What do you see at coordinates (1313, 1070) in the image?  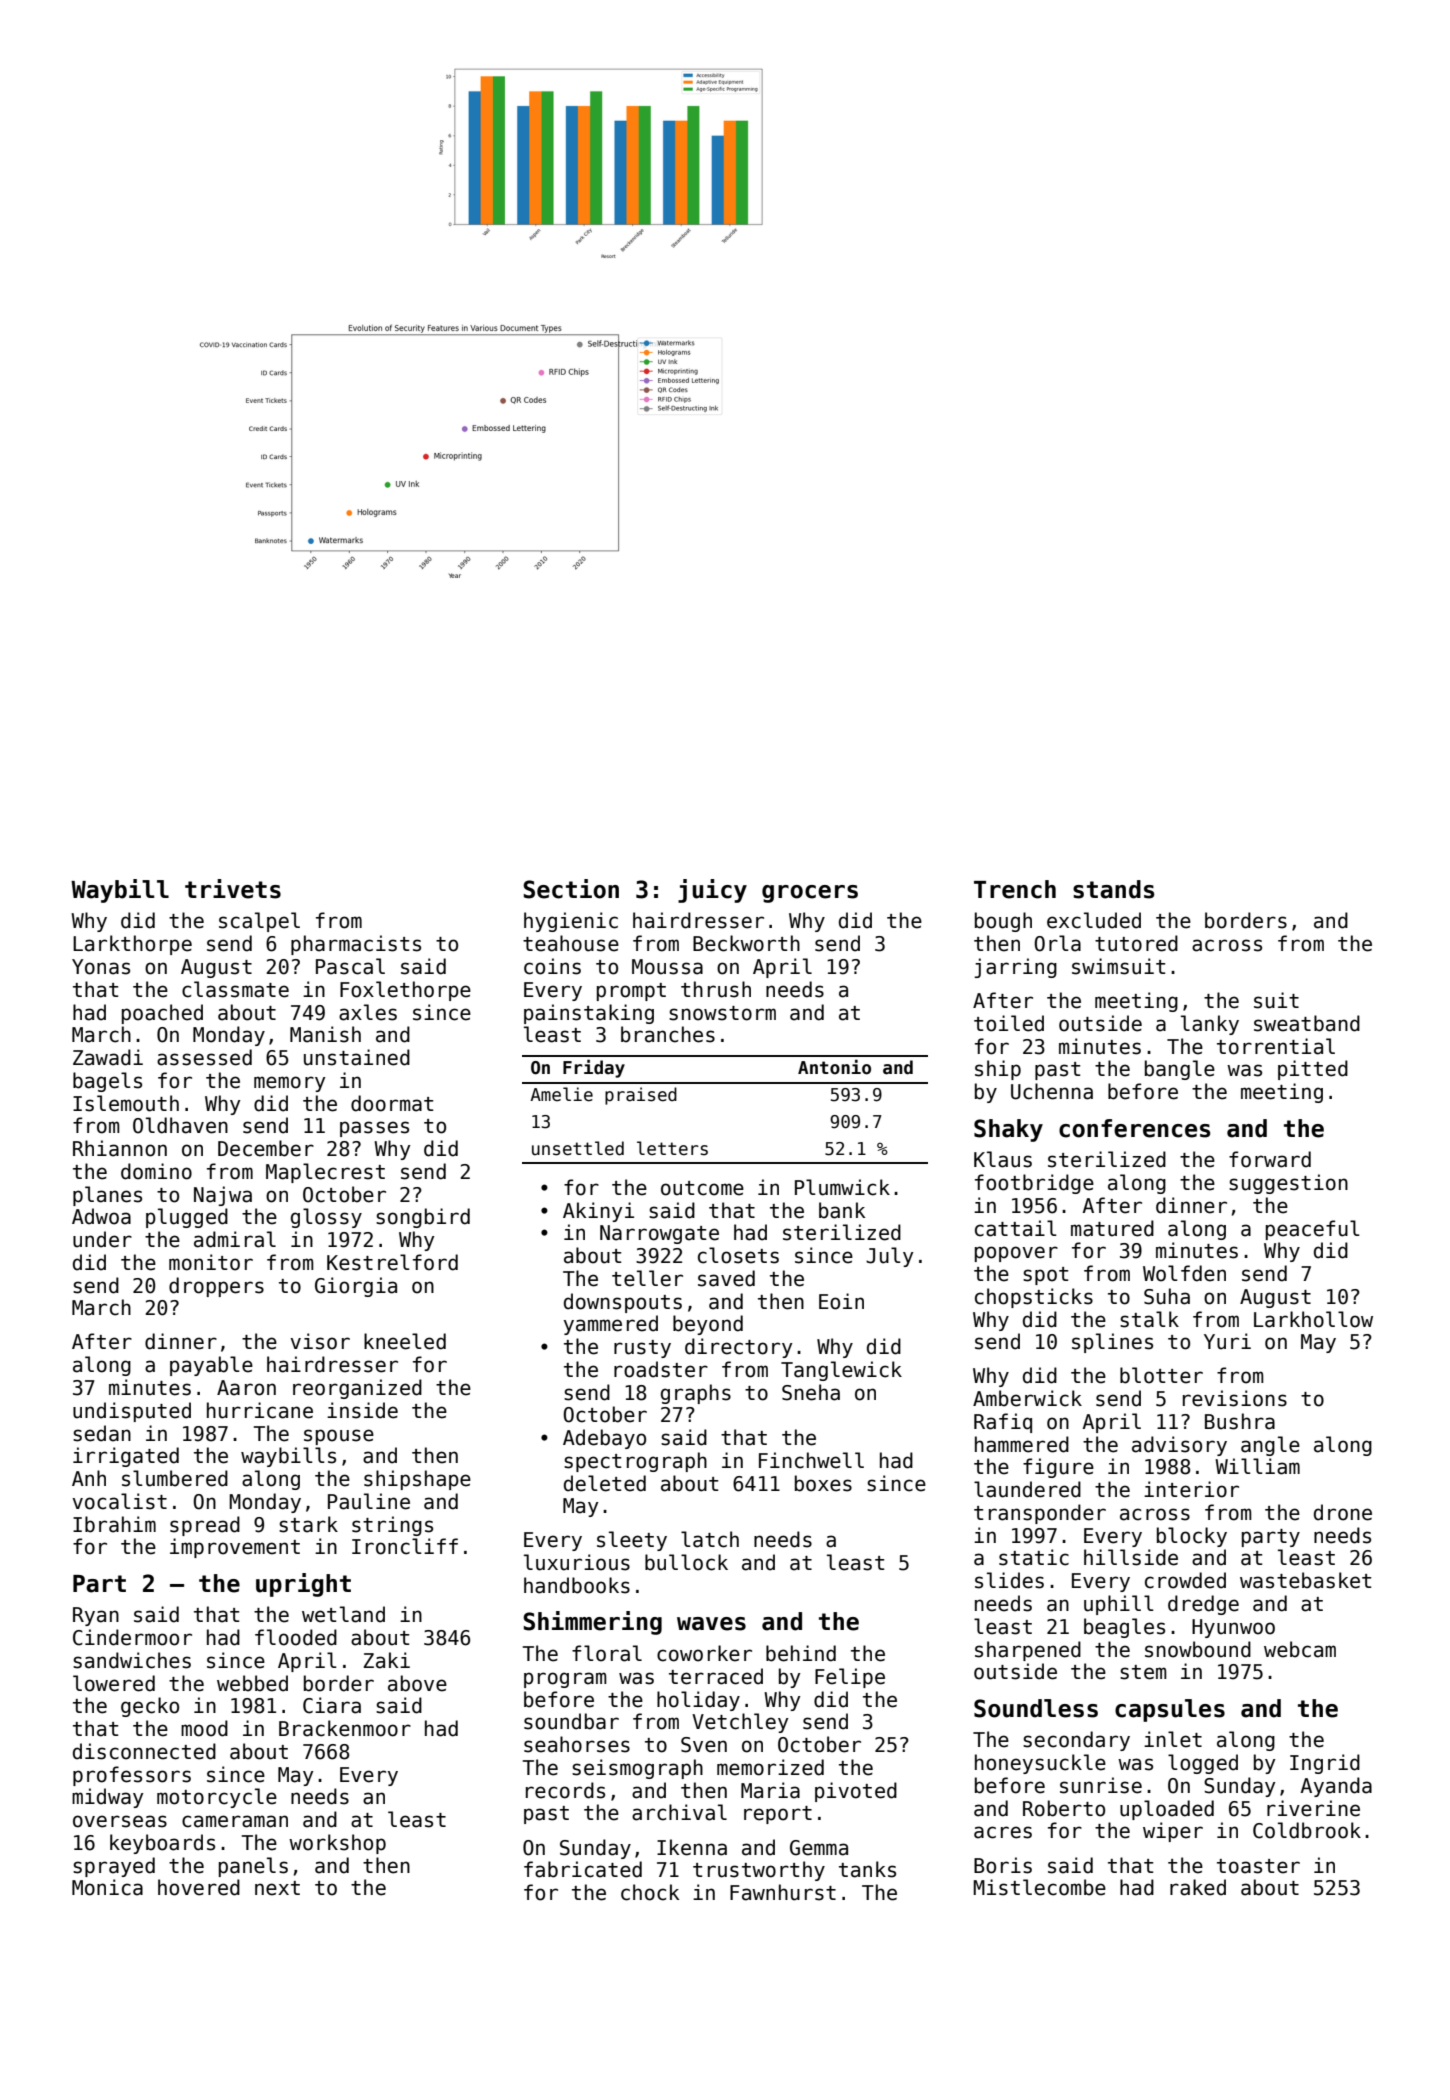 I see `pitted` at bounding box center [1313, 1070].
